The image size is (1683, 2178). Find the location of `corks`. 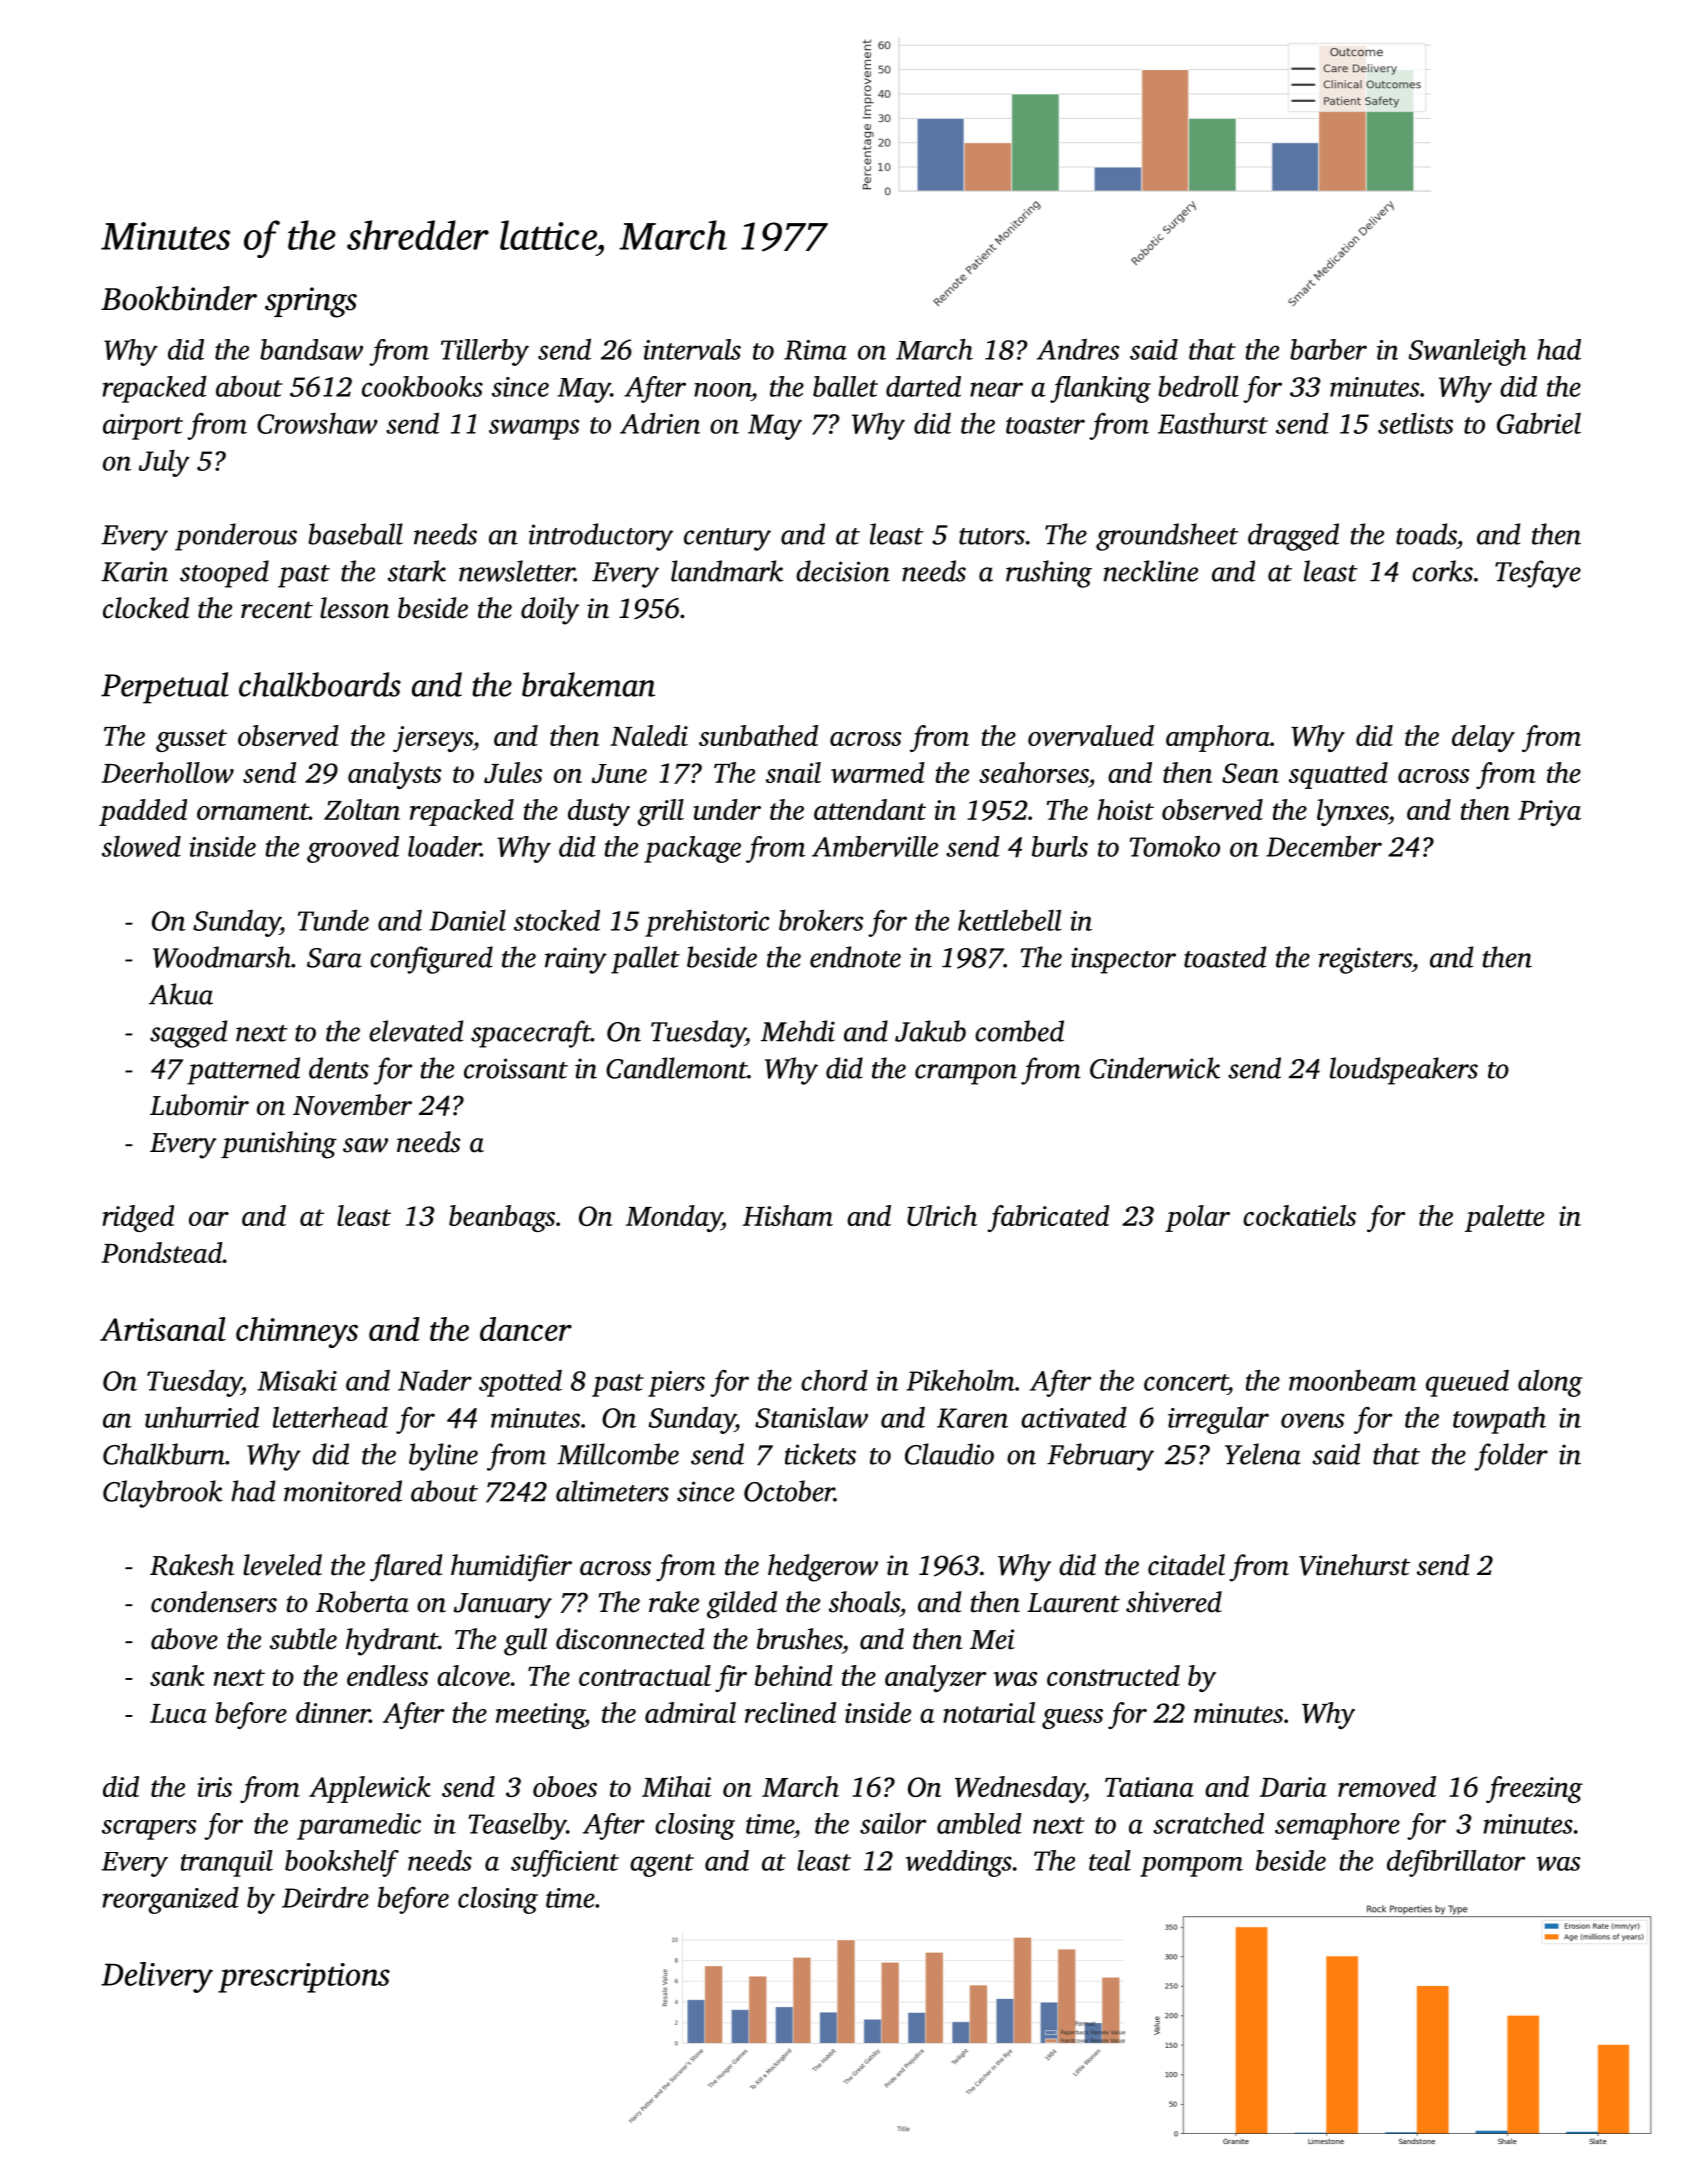

corks is located at coordinates (1442, 571).
